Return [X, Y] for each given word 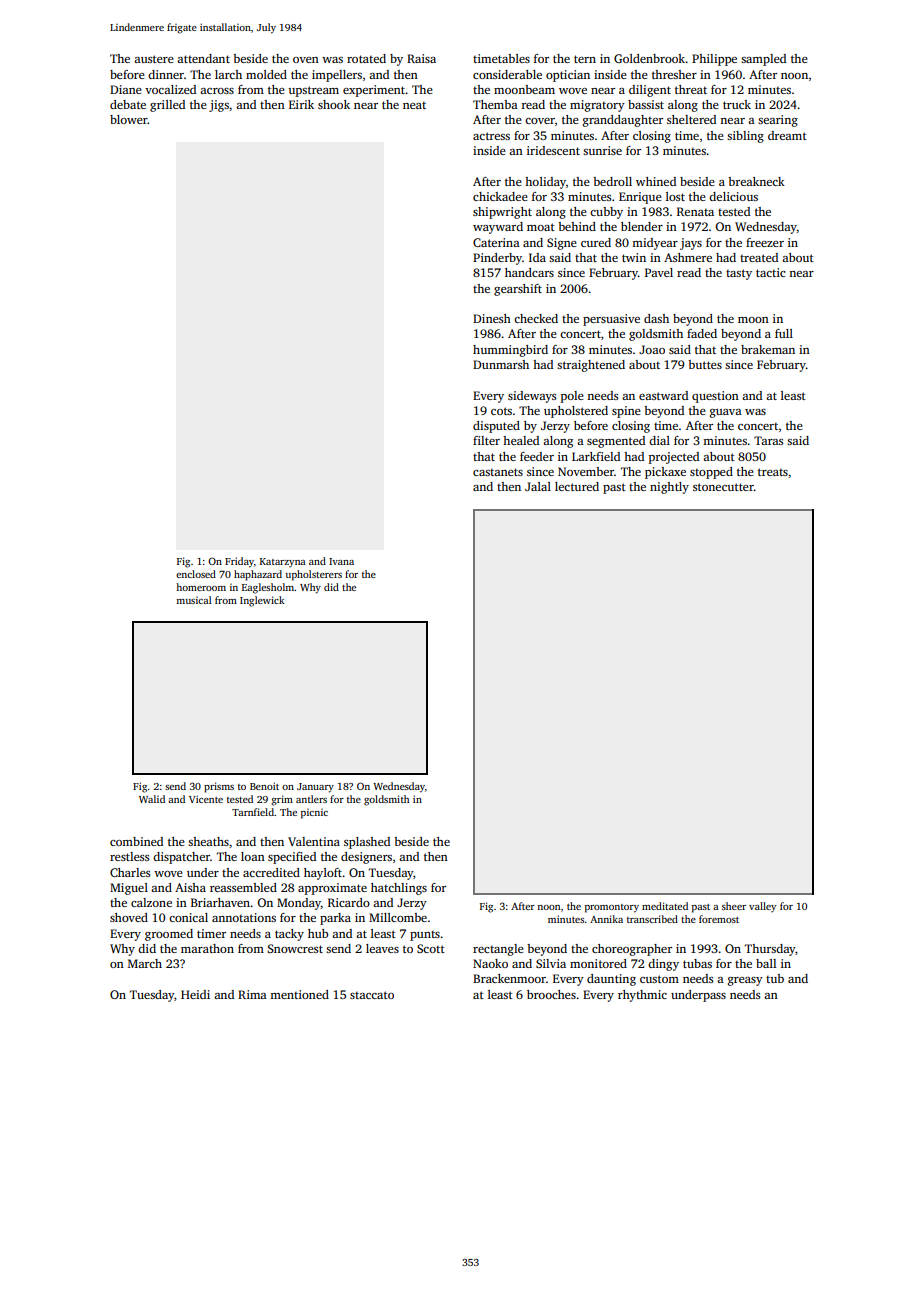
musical [194, 600]
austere [154, 59]
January [315, 788]
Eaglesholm [268, 588]
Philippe [714, 60]
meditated [665, 906]
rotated [366, 58]
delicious [733, 196]
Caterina [496, 242]
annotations [244, 917]
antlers [311, 799]
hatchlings [399, 889]
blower [129, 119]
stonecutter [723, 487]
